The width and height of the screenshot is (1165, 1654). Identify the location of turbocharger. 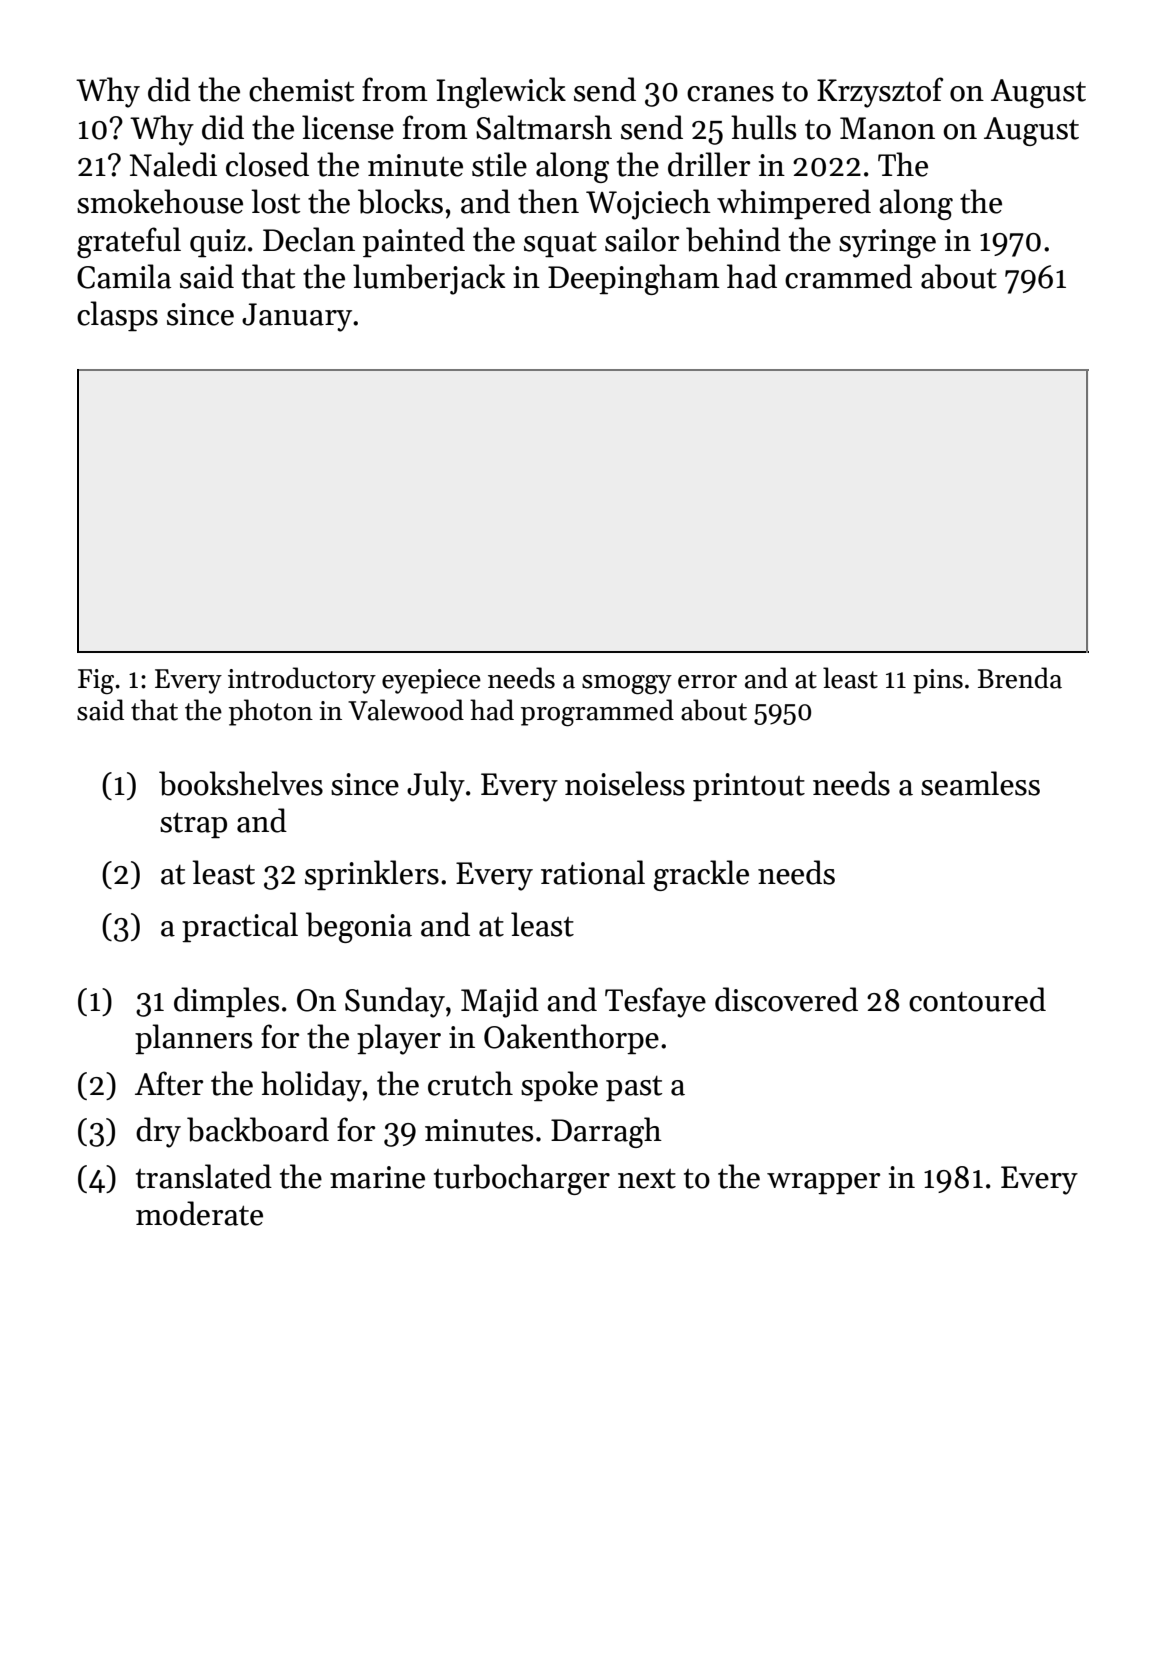
(522, 1179).
